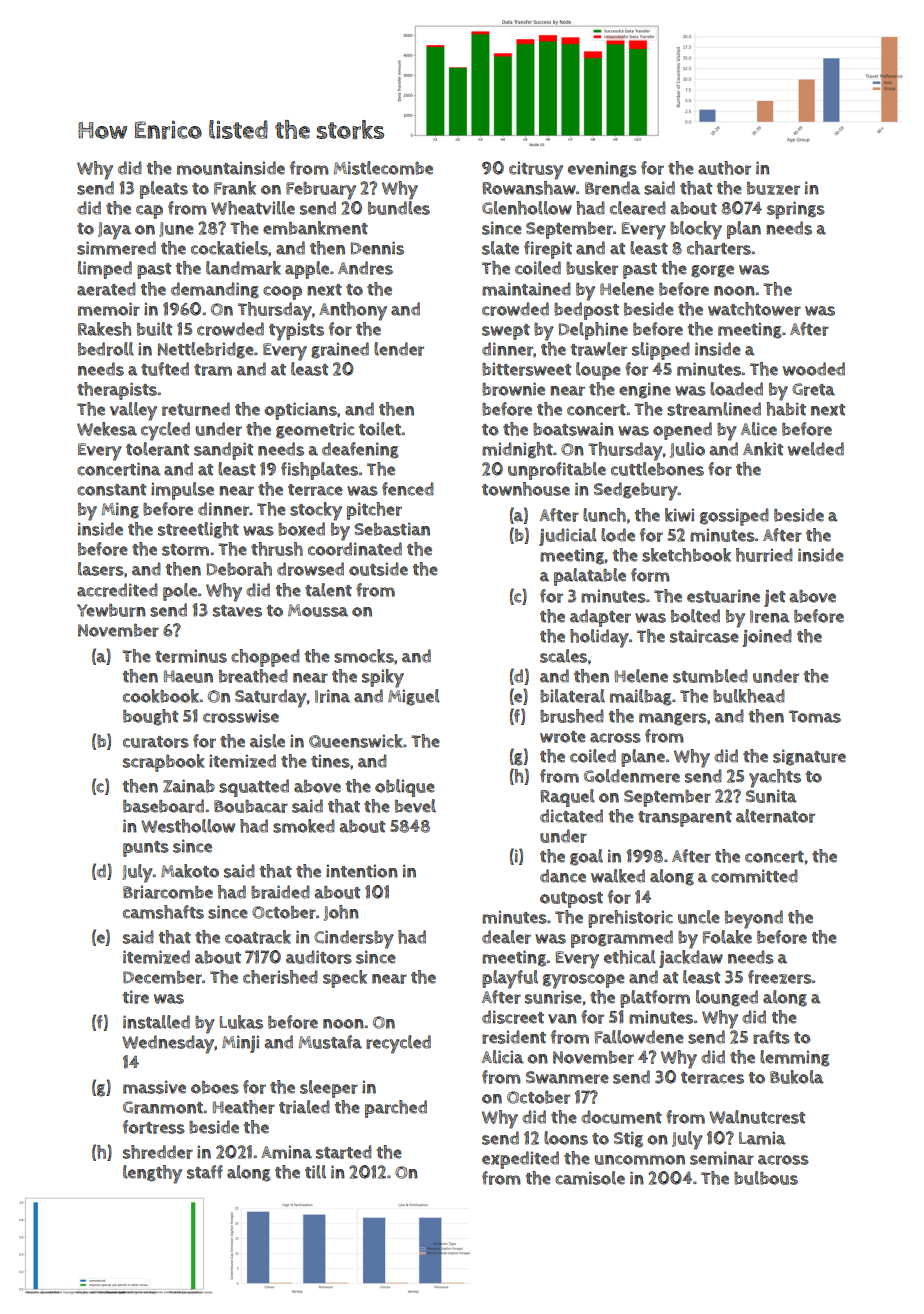  I want to click on expedited, so click(520, 1160).
